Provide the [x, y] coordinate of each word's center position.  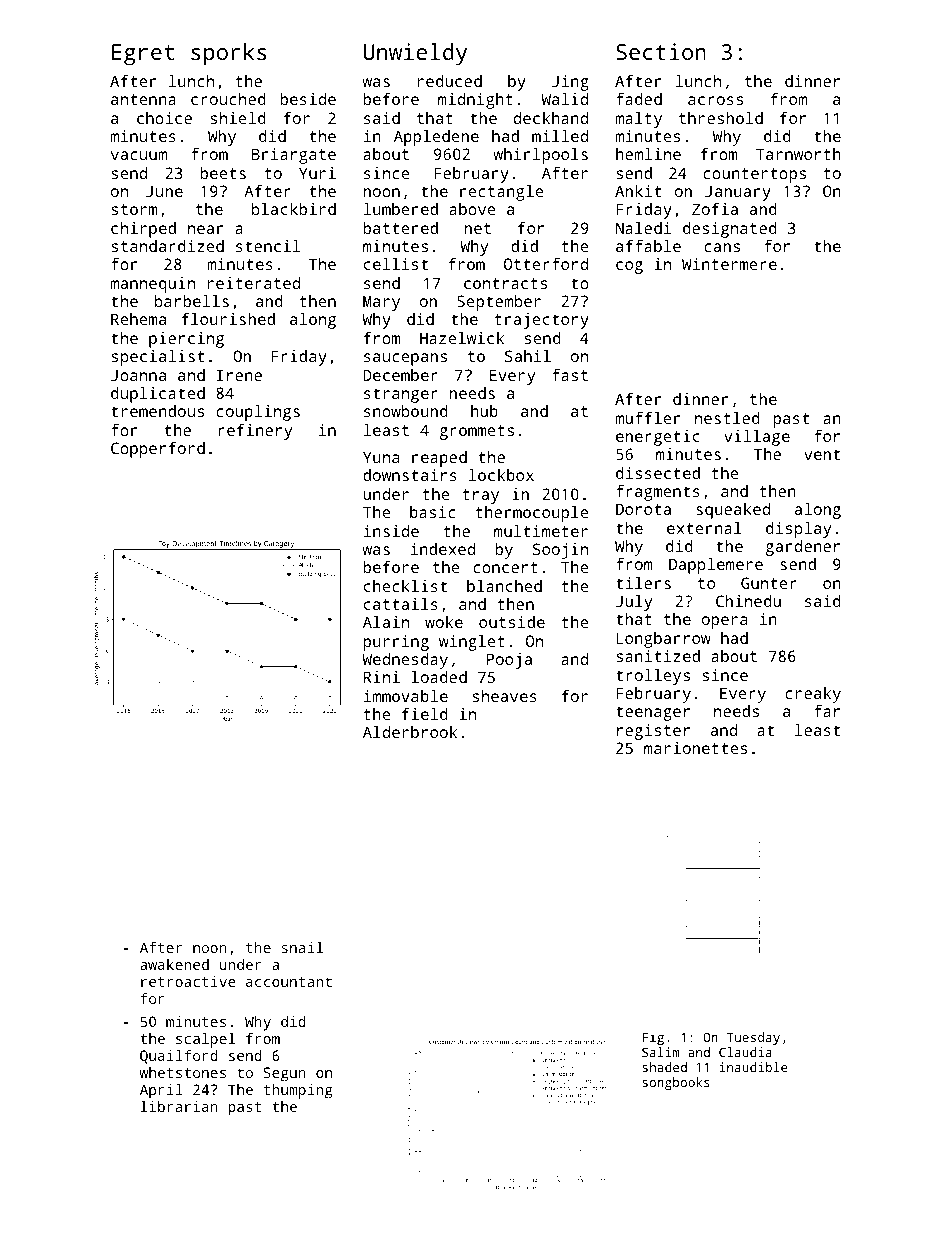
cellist [396, 264]
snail [302, 947]
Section [661, 51]
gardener [803, 548]
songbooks [676, 1083]
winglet [472, 643]
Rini [382, 677]
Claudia [745, 1052]
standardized [167, 246]
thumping [298, 1091]
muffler [647, 418]
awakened [174, 964]
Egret [143, 55]
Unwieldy [415, 54]
